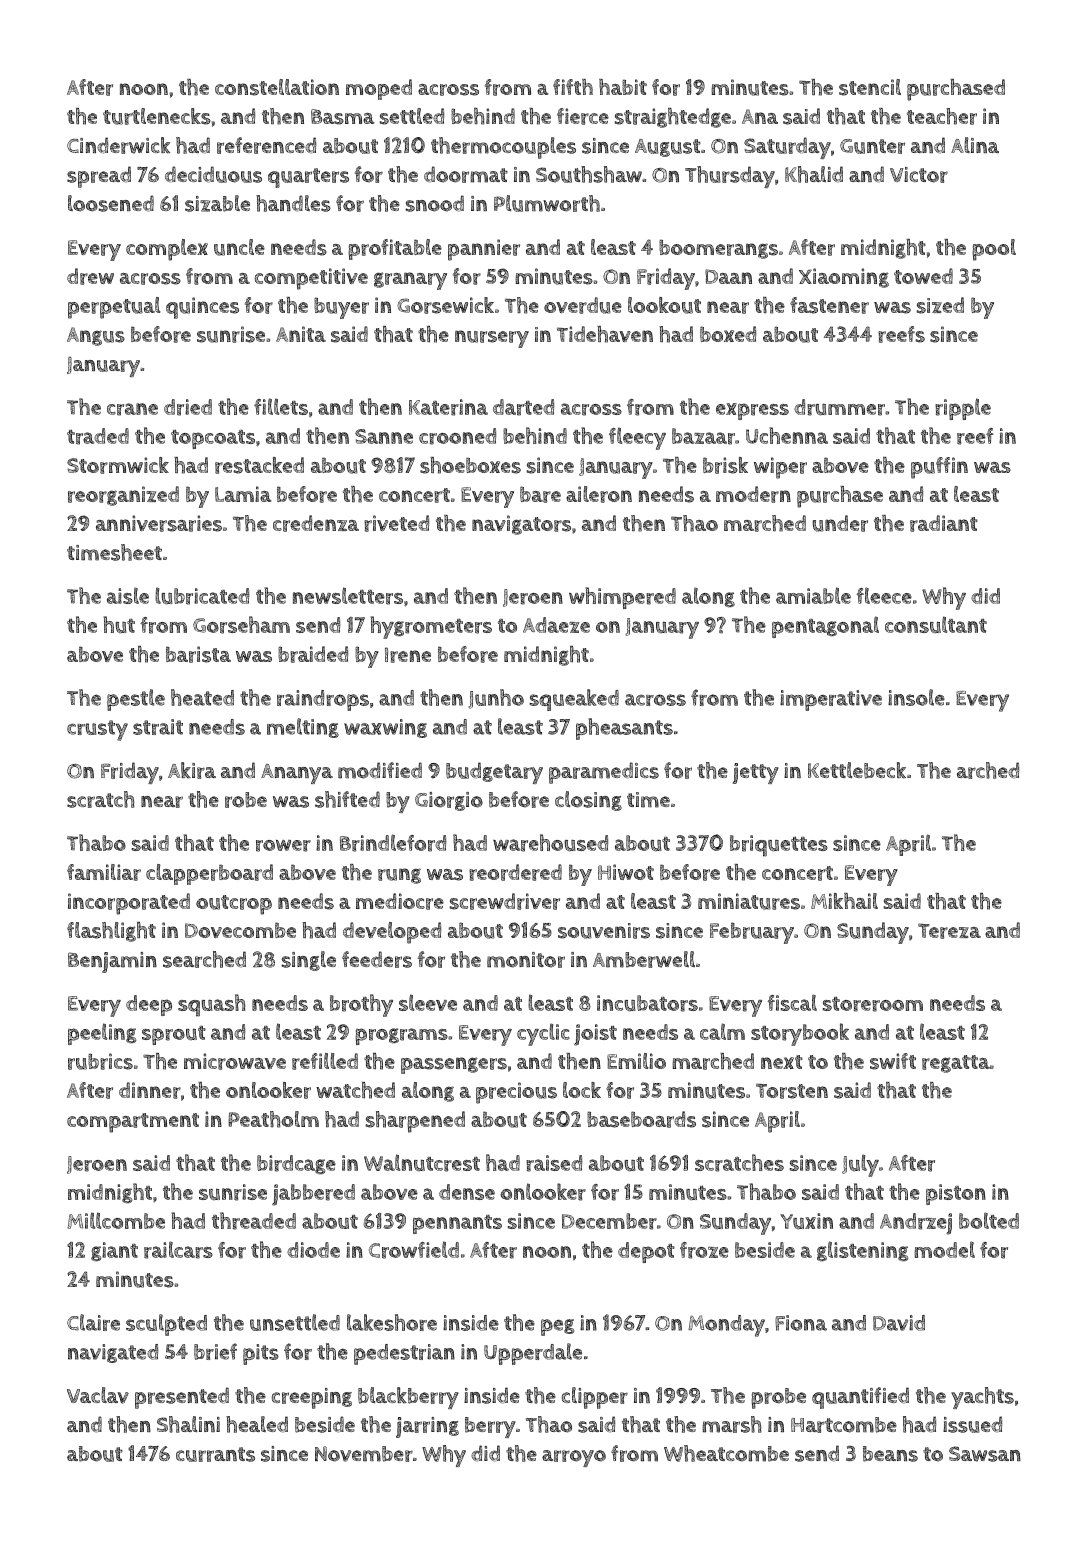 This image has height=1549, width=1090. I want to click on Tereza, so click(949, 931).
